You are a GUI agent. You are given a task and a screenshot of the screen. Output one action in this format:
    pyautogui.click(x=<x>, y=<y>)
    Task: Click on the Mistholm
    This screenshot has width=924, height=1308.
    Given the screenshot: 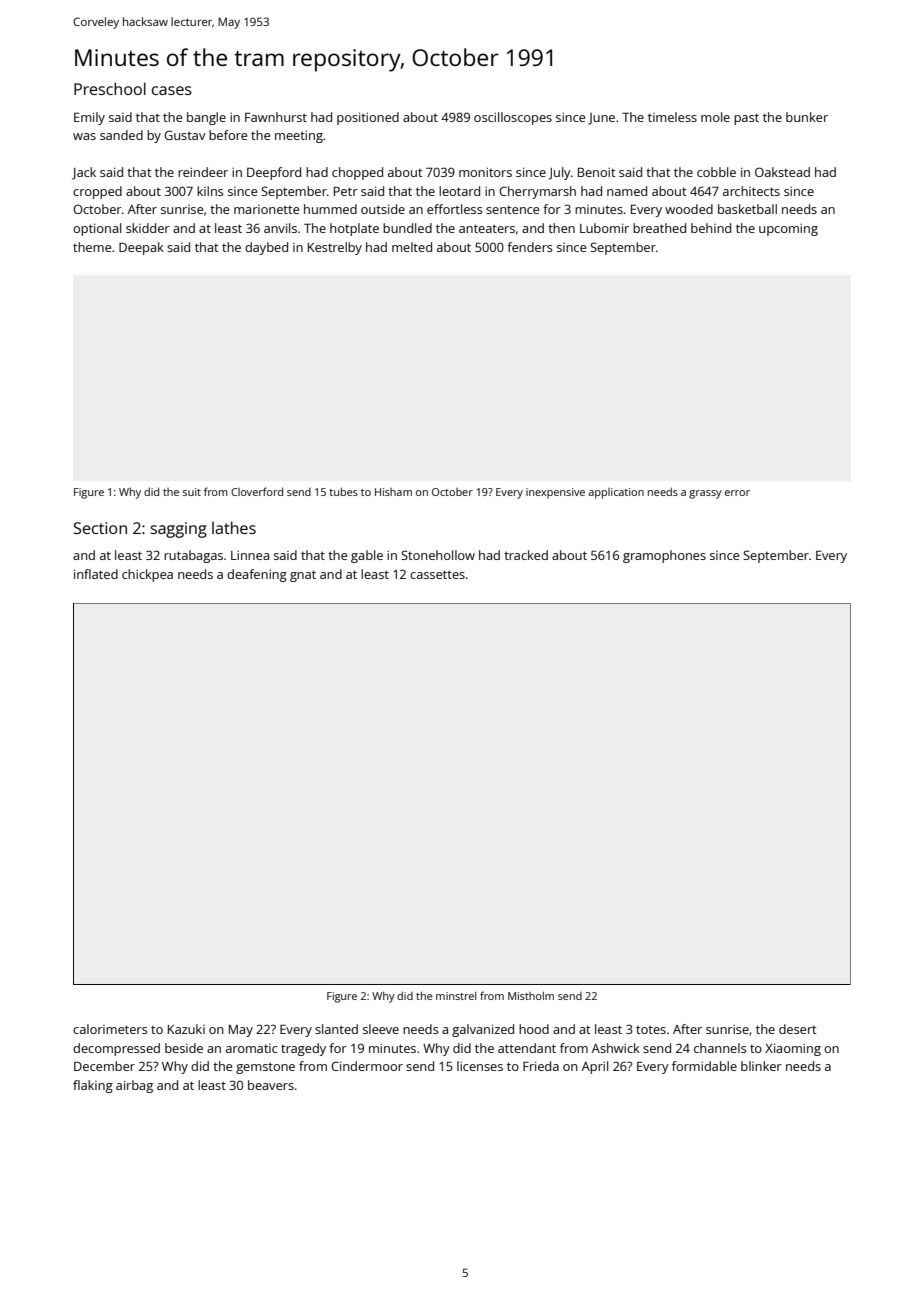 What is the action you would take?
    pyautogui.click(x=531, y=995)
